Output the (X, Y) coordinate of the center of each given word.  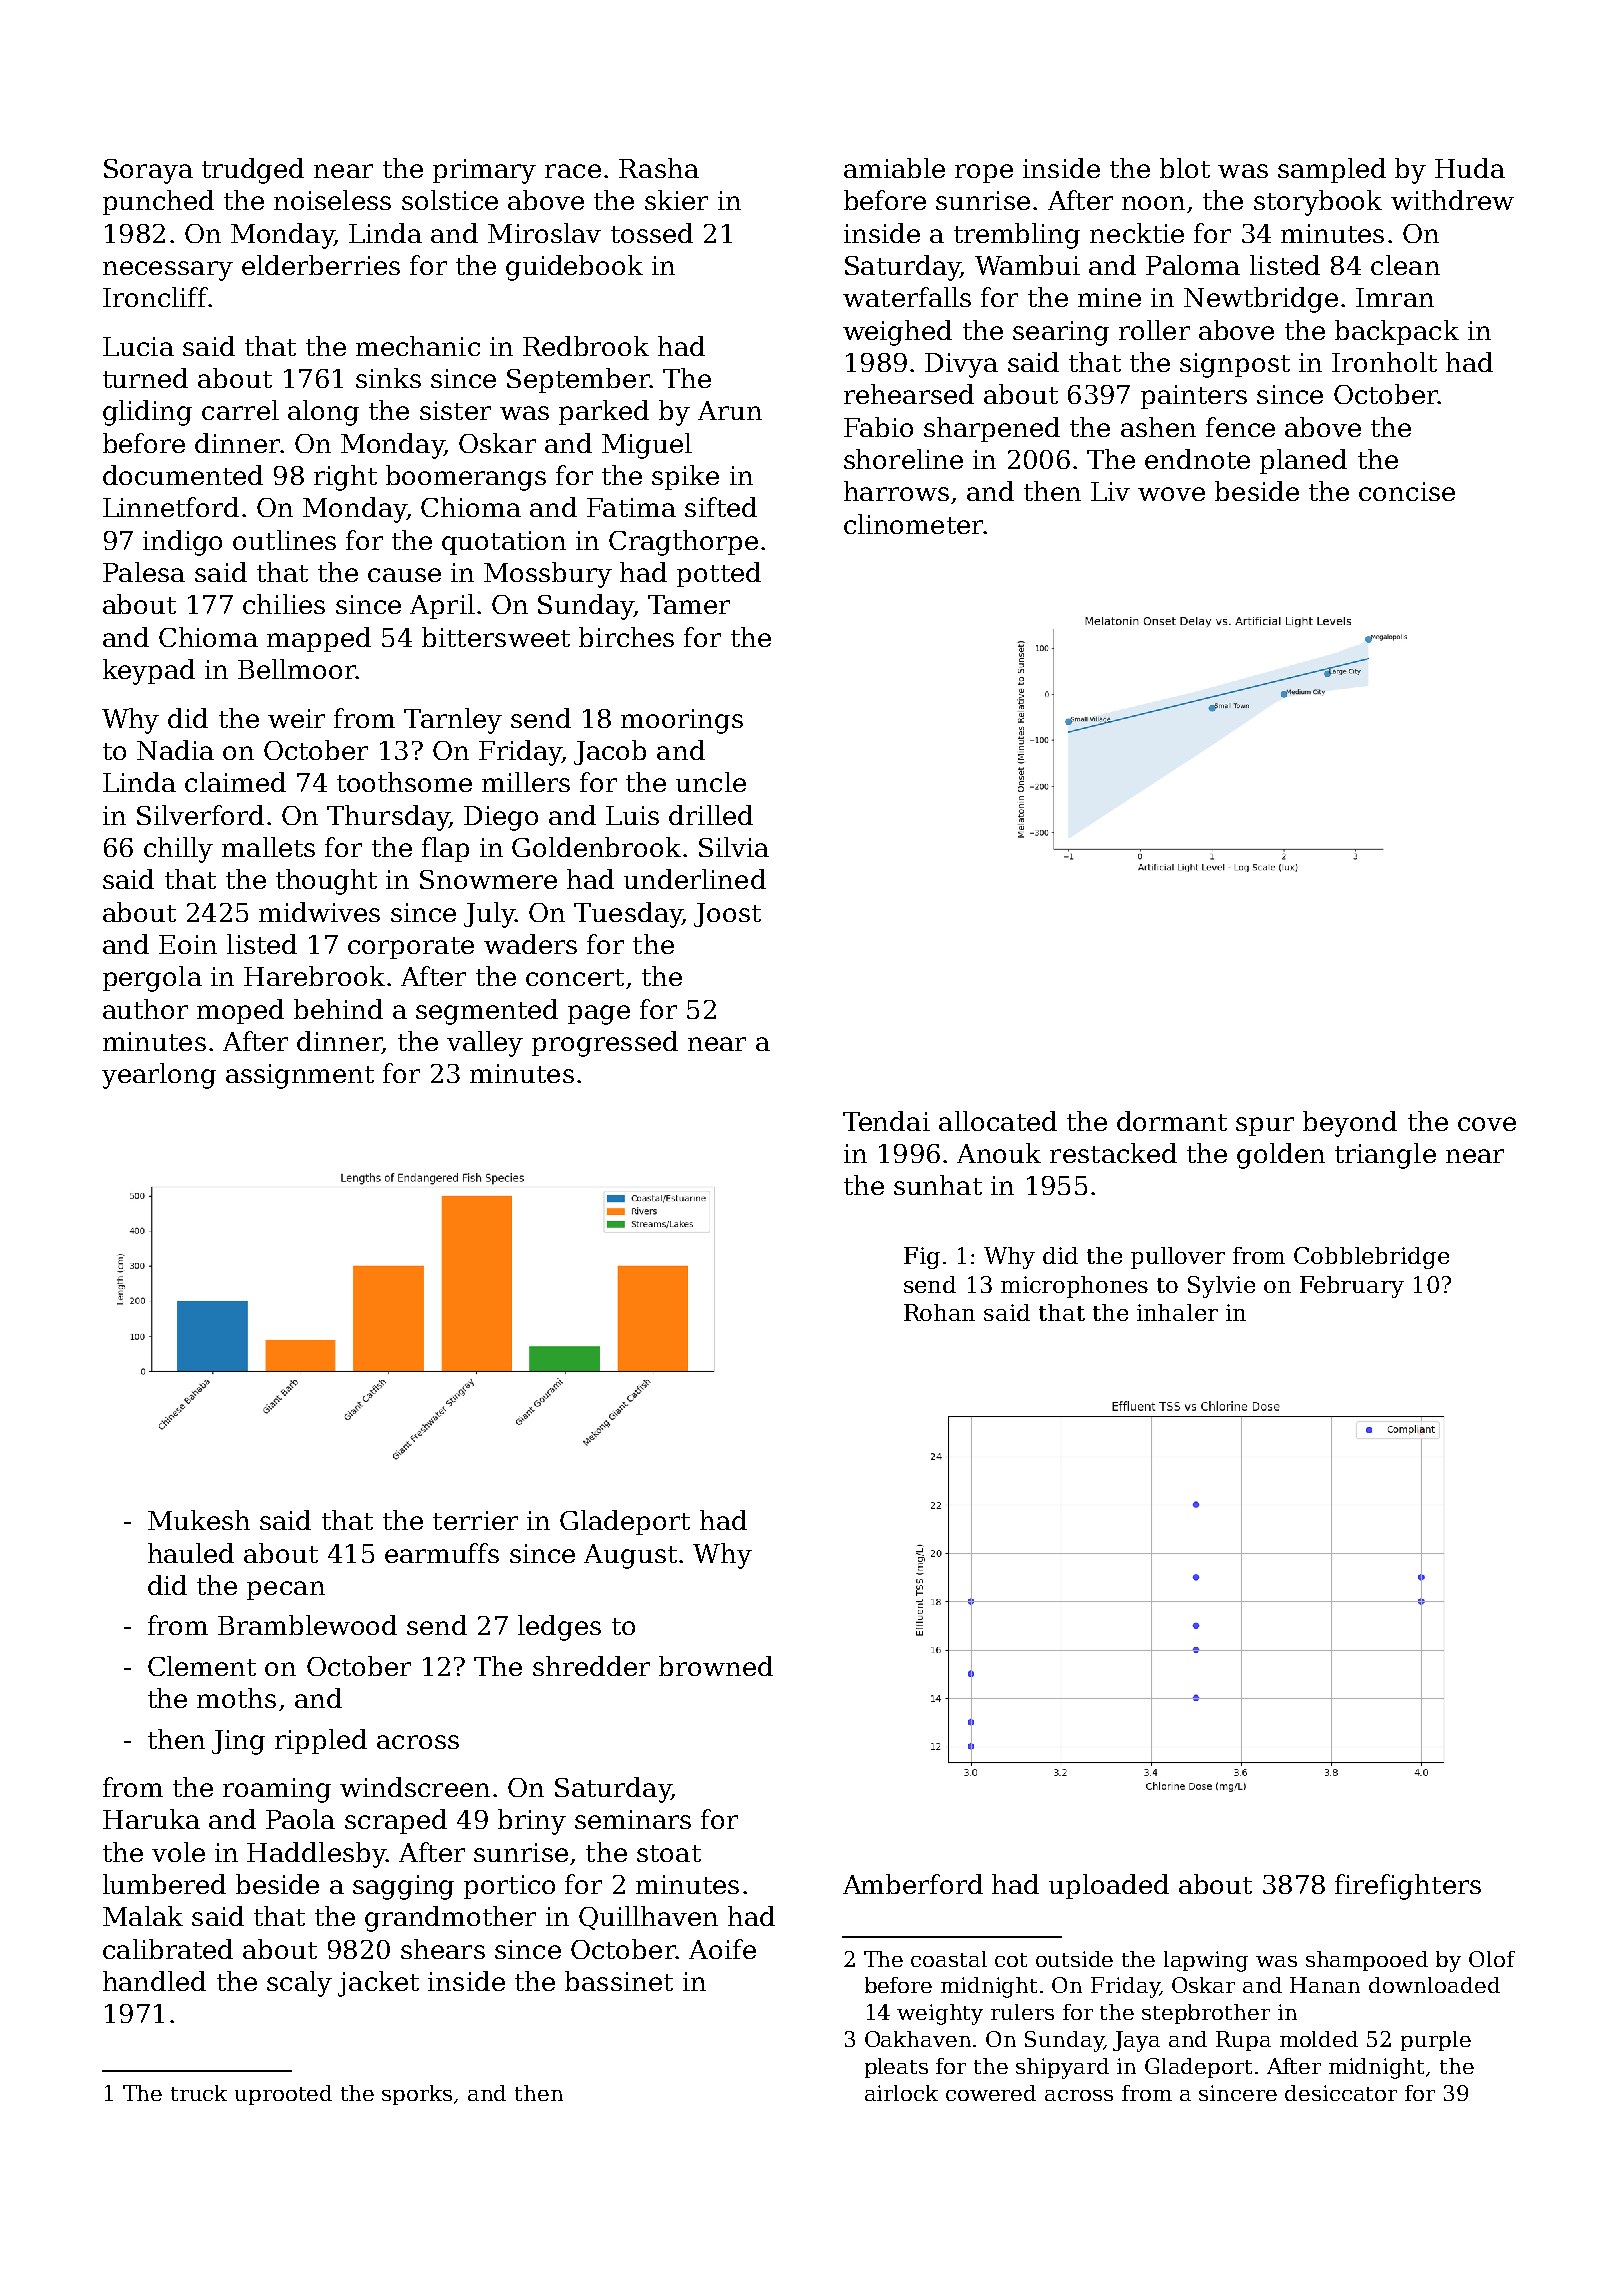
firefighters (1408, 1887)
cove (1487, 1124)
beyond (1350, 1124)
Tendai (886, 1121)
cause (404, 575)
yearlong (159, 1076)
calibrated (168, 1949)
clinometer (914, 524)
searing (1061, 333)
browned (716, 1666)
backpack (1397, 332)
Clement (202, 1666)
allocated (998, 1121)
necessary (168, 271)
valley (485, 1044)
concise (1407, 491)
